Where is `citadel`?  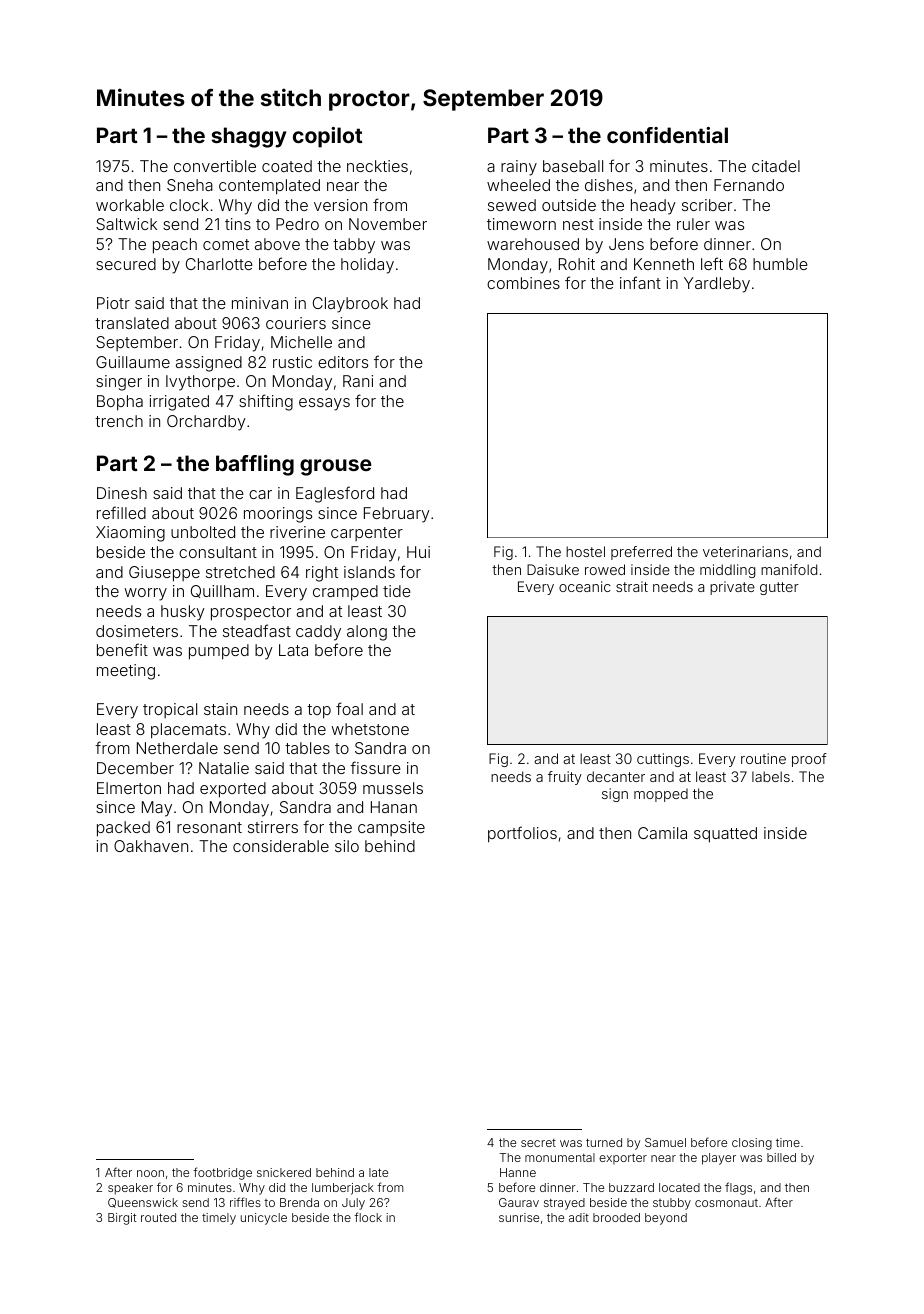
citadel is located at coordinates (776, 166).
